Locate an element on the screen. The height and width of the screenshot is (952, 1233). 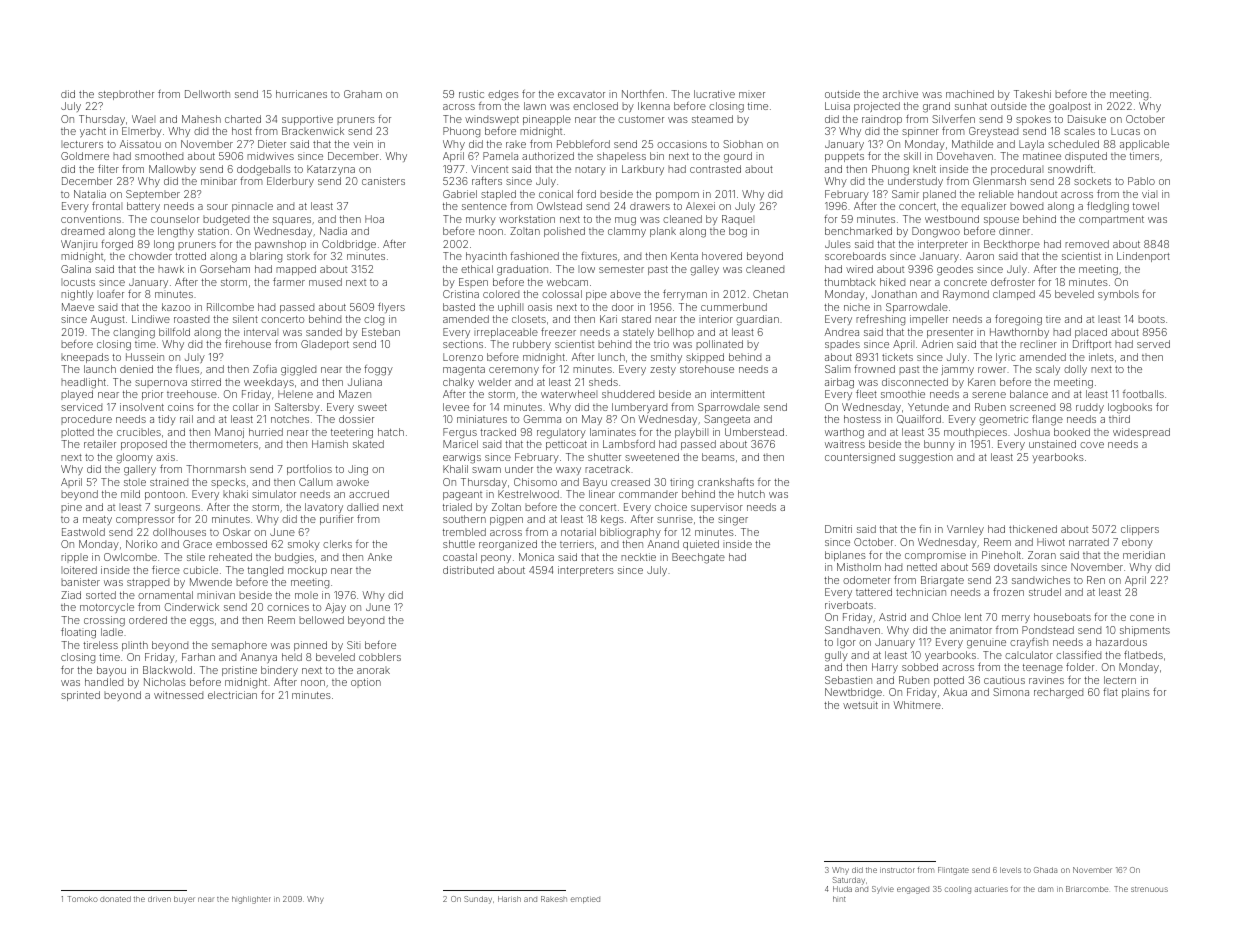
purifier is located at coordinates (337, 520).
